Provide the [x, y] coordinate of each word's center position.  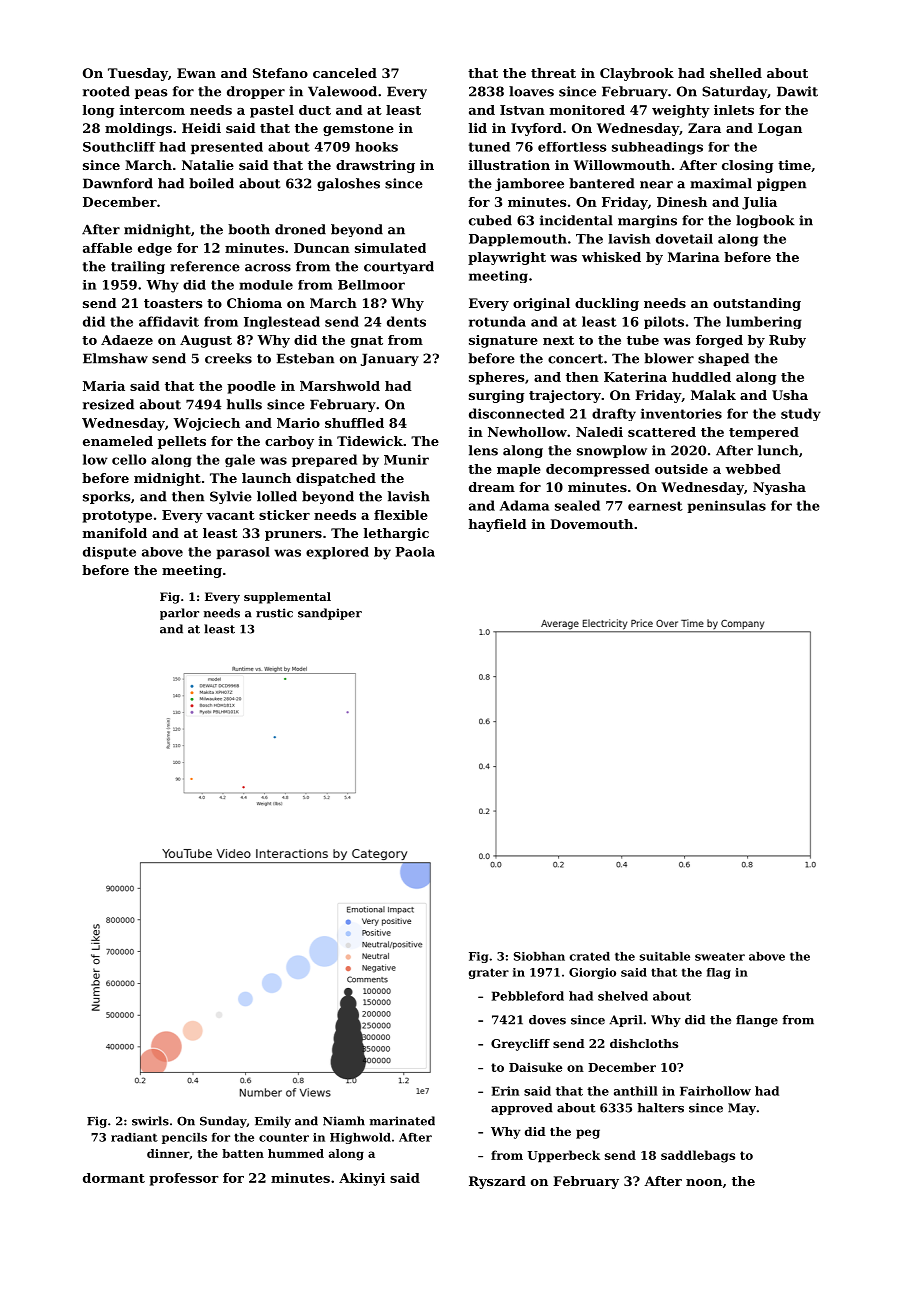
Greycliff [520, 1045]
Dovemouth [591, 524]
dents [406, 321]
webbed [753, 469]
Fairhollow [715, 1091]
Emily [273, 1122]
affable [107, 248]
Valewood [342, 91]
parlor [179, 614]
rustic [274, 613]
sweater [720, 956]
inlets [734, 110]
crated [590, 956]
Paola [415, 552]
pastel [272, 111]
